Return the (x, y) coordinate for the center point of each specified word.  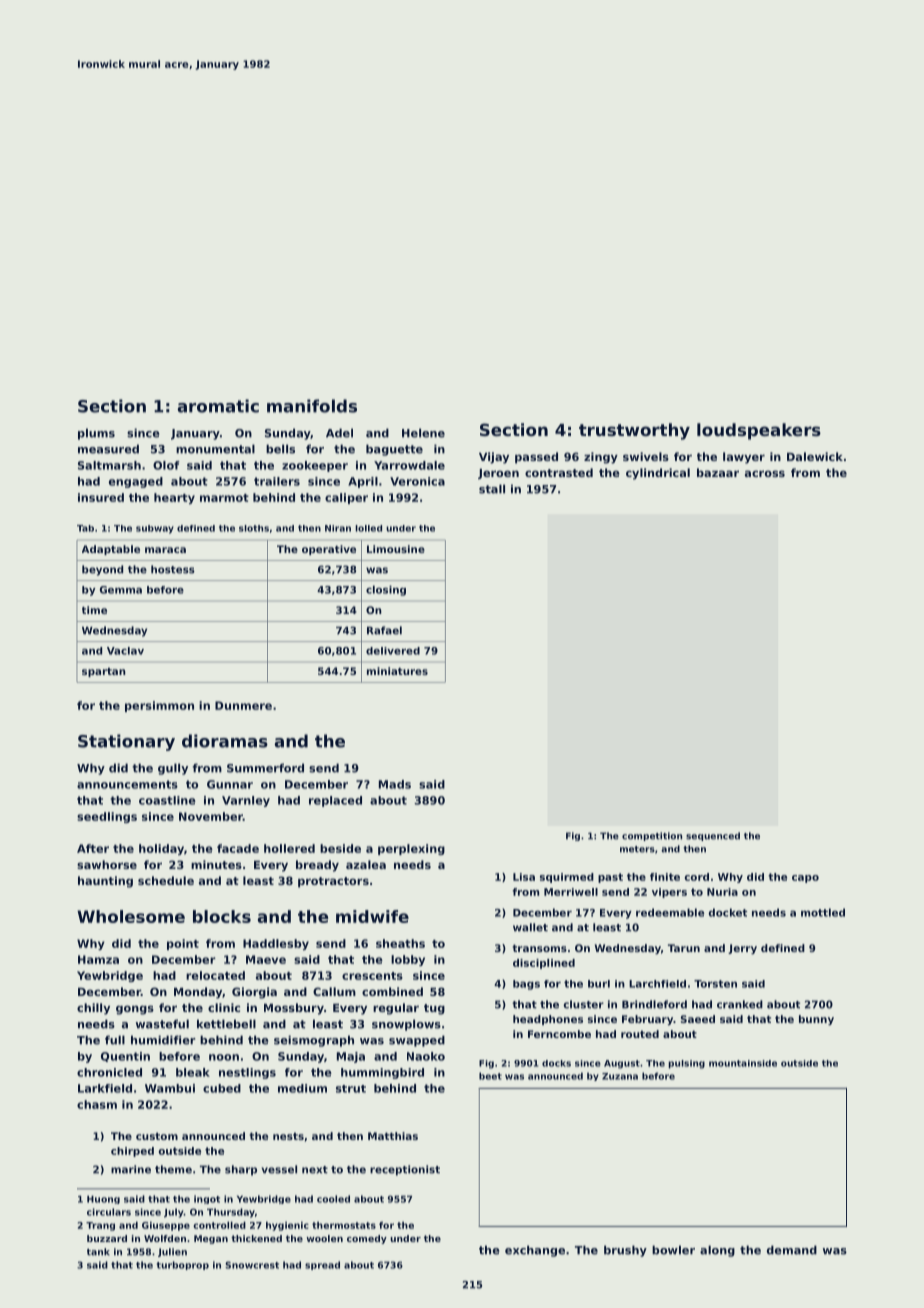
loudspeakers (759, 431)
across (765, 473)
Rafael (384, 630)
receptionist (405, 1170)
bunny (816, 1020)
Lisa (524, 877)
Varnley (246, 801)
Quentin (125, 1057)
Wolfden (165, 1238)
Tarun (684, 948)
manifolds (312, 406)
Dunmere (243, 705)
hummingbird (382, 1073)
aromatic (218, 406)
